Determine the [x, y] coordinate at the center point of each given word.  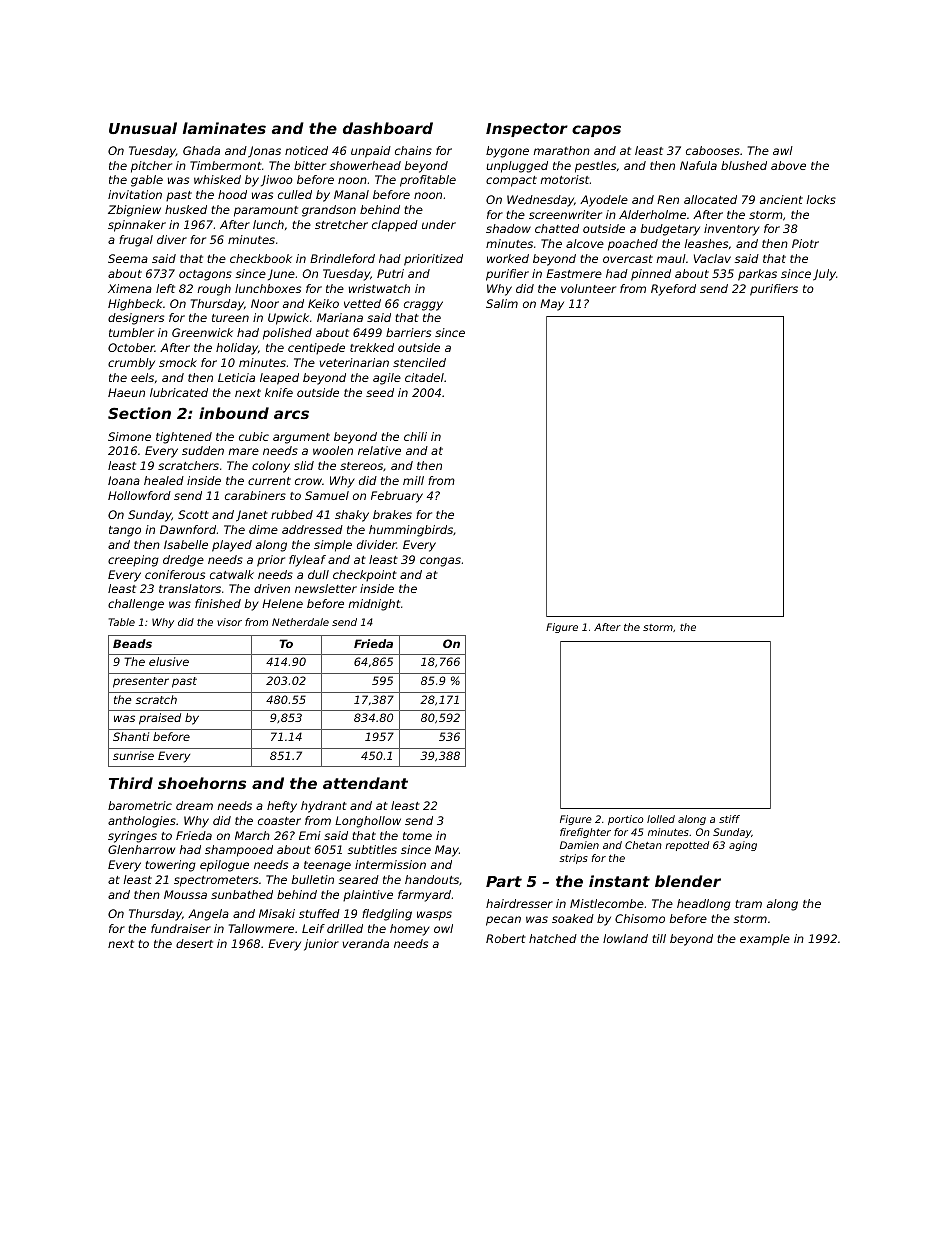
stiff [729, 819]
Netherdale [300, 622]
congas [440, 562]
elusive [169, 661]
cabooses [713, 150]
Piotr [805, 243]
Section [139, 413]
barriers [408, 332]
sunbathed [242, 894]
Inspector [527, 130]
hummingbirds [411, 531]
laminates [224, 128]
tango [125, 531]
